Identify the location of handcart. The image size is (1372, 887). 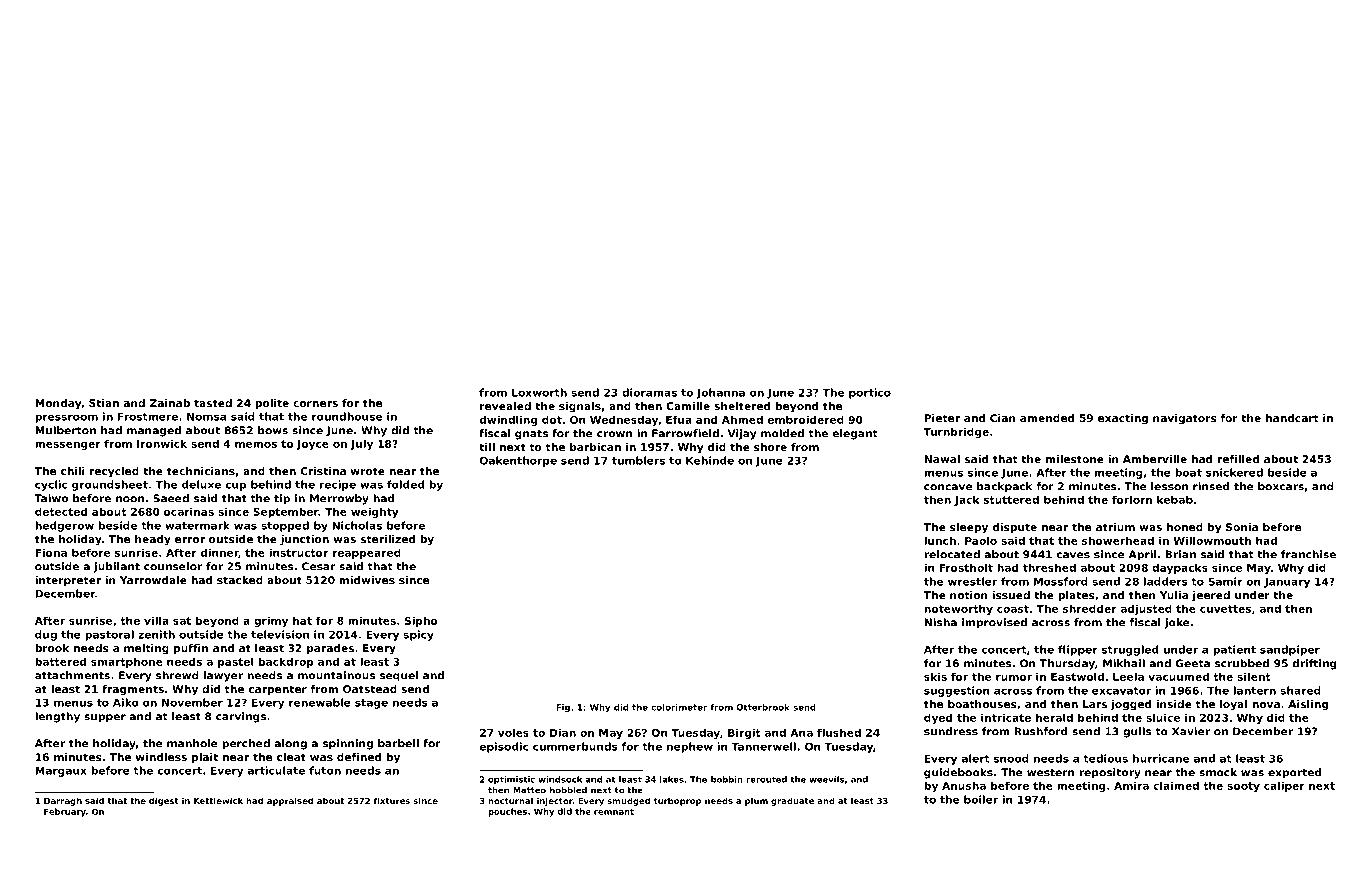
(1292, 418).
